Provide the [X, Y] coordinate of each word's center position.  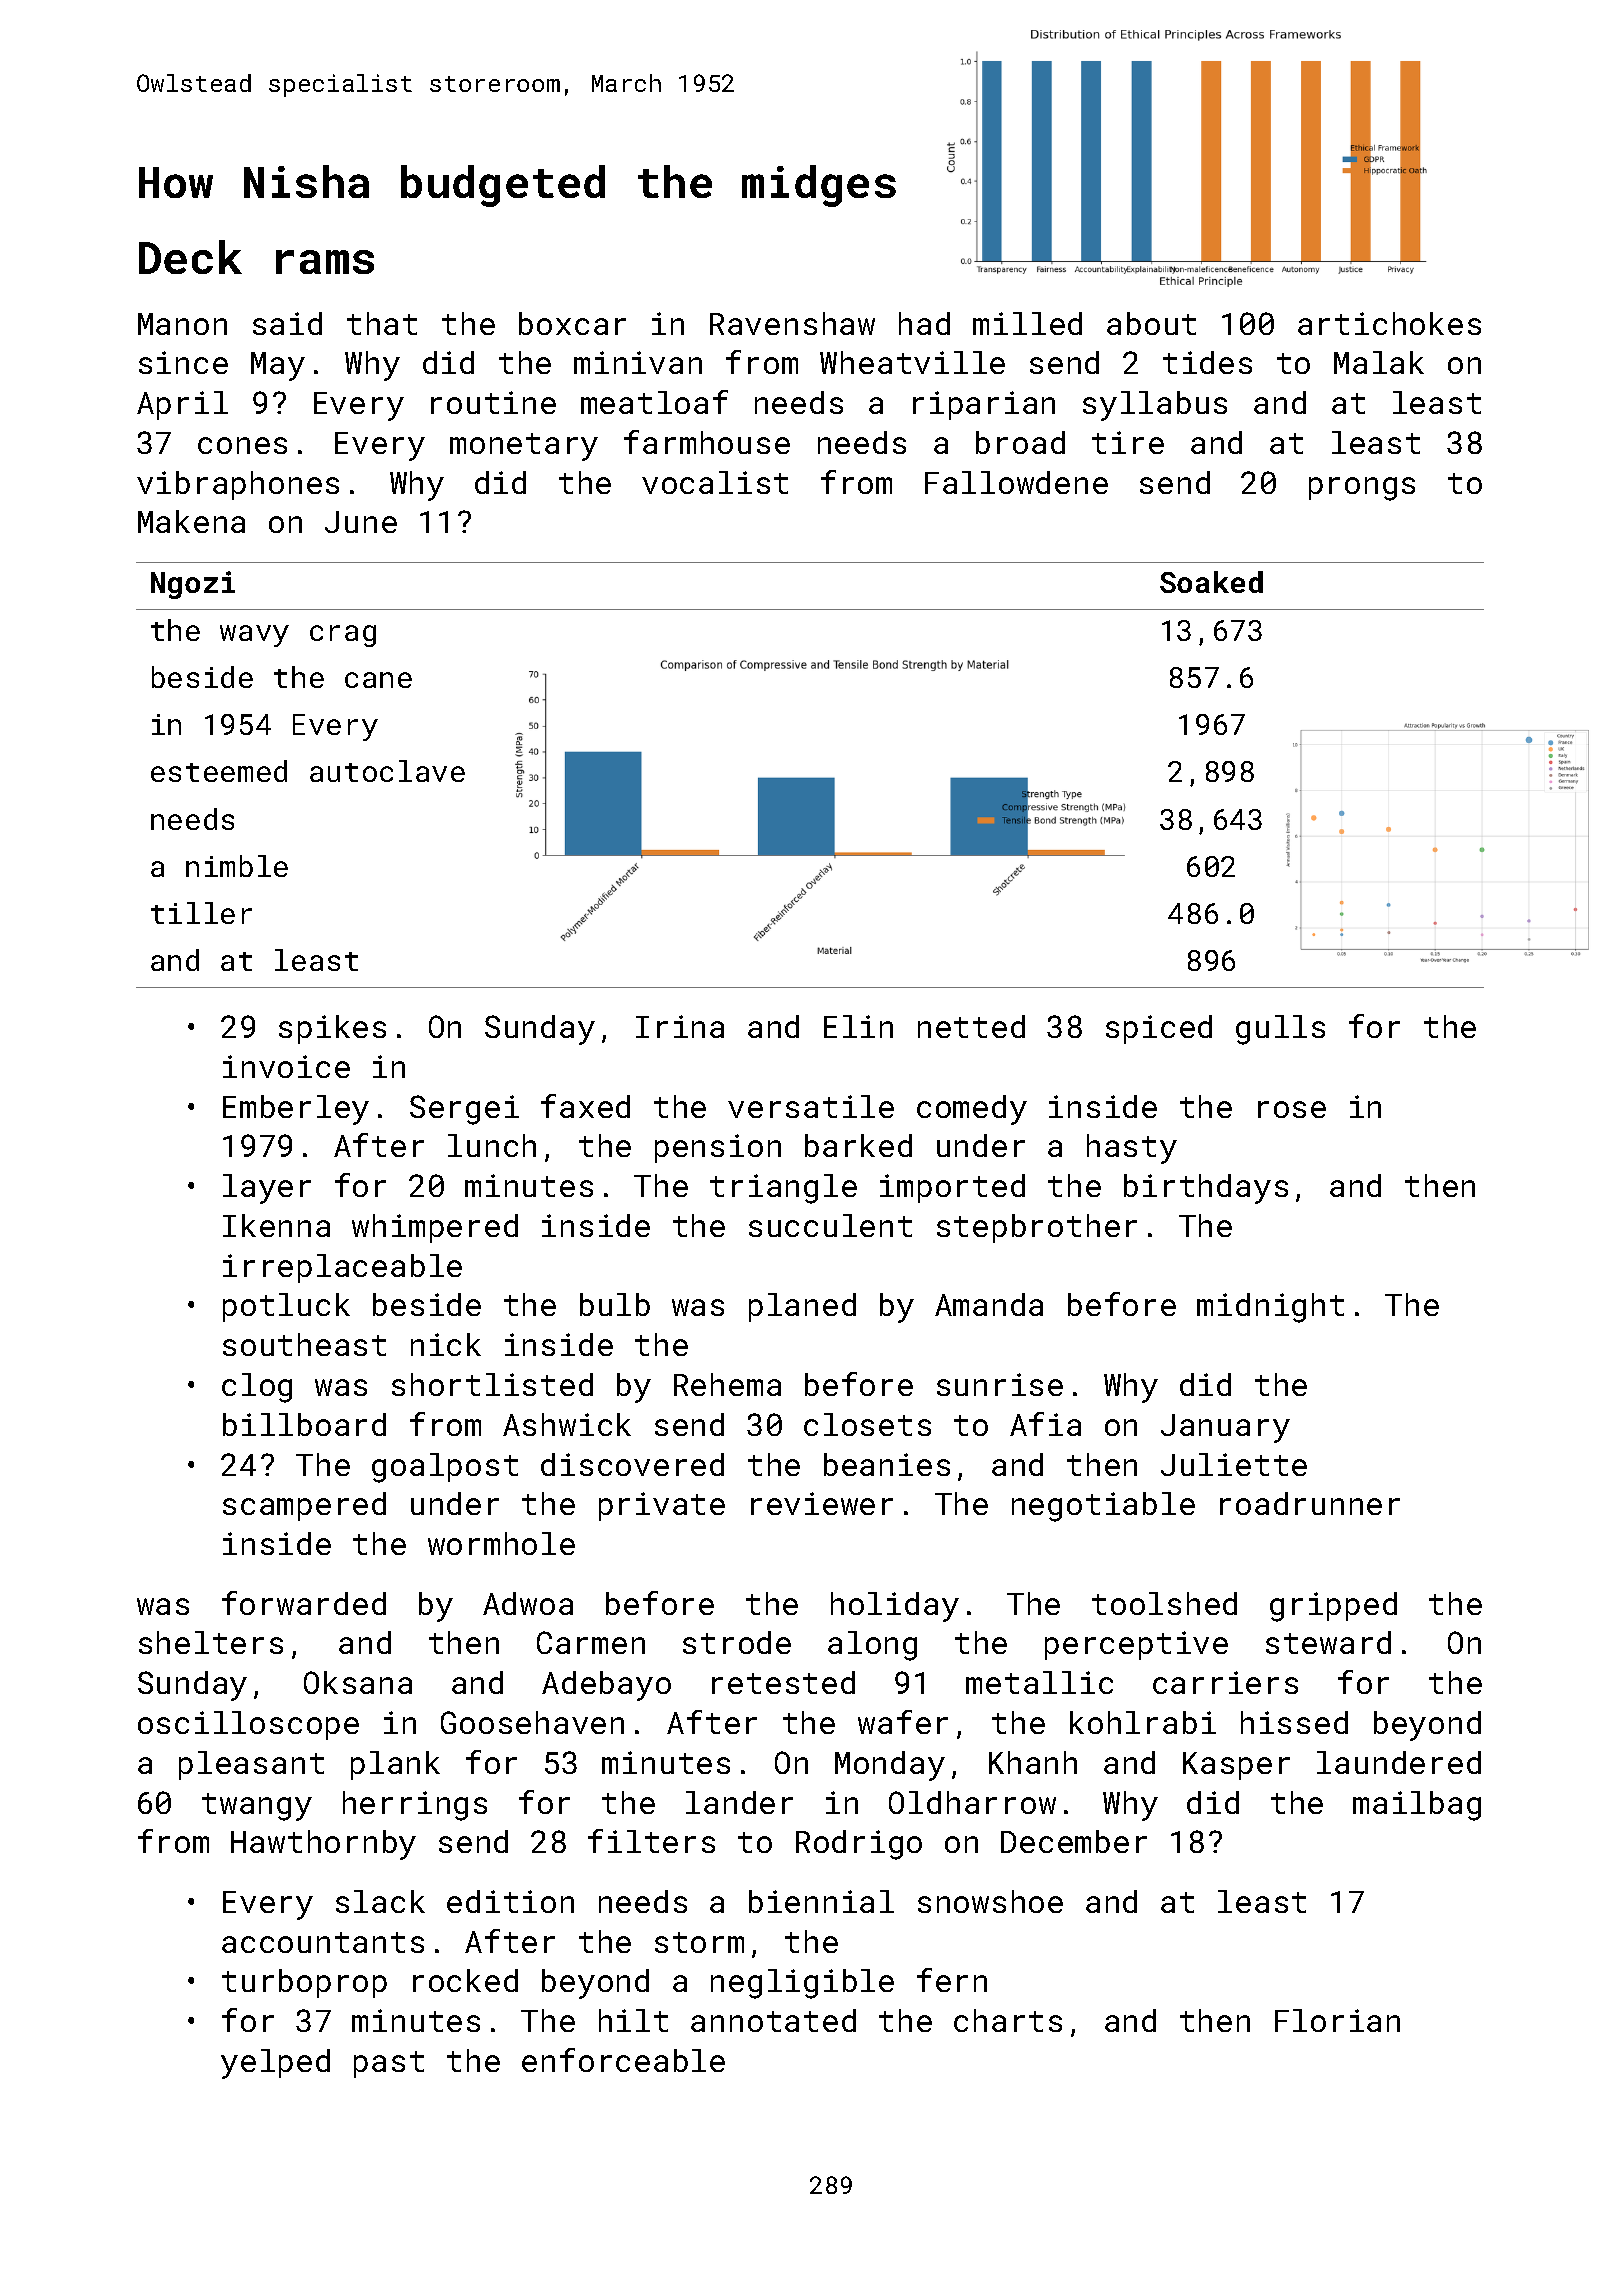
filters [651, 1841]
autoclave [387, 771]
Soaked [1211, 582]
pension [718, 1148]
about [1151, 323]
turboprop [304, 1983]
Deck [190, 257]
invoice [286, 1066]
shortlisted [492, 1384]
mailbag [1417, 1806]
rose [1292, 1109]
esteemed [219, 771]
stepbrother [1037, 1228]
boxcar [572, 323]
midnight [1270, 1308]
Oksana [358, 1682]
